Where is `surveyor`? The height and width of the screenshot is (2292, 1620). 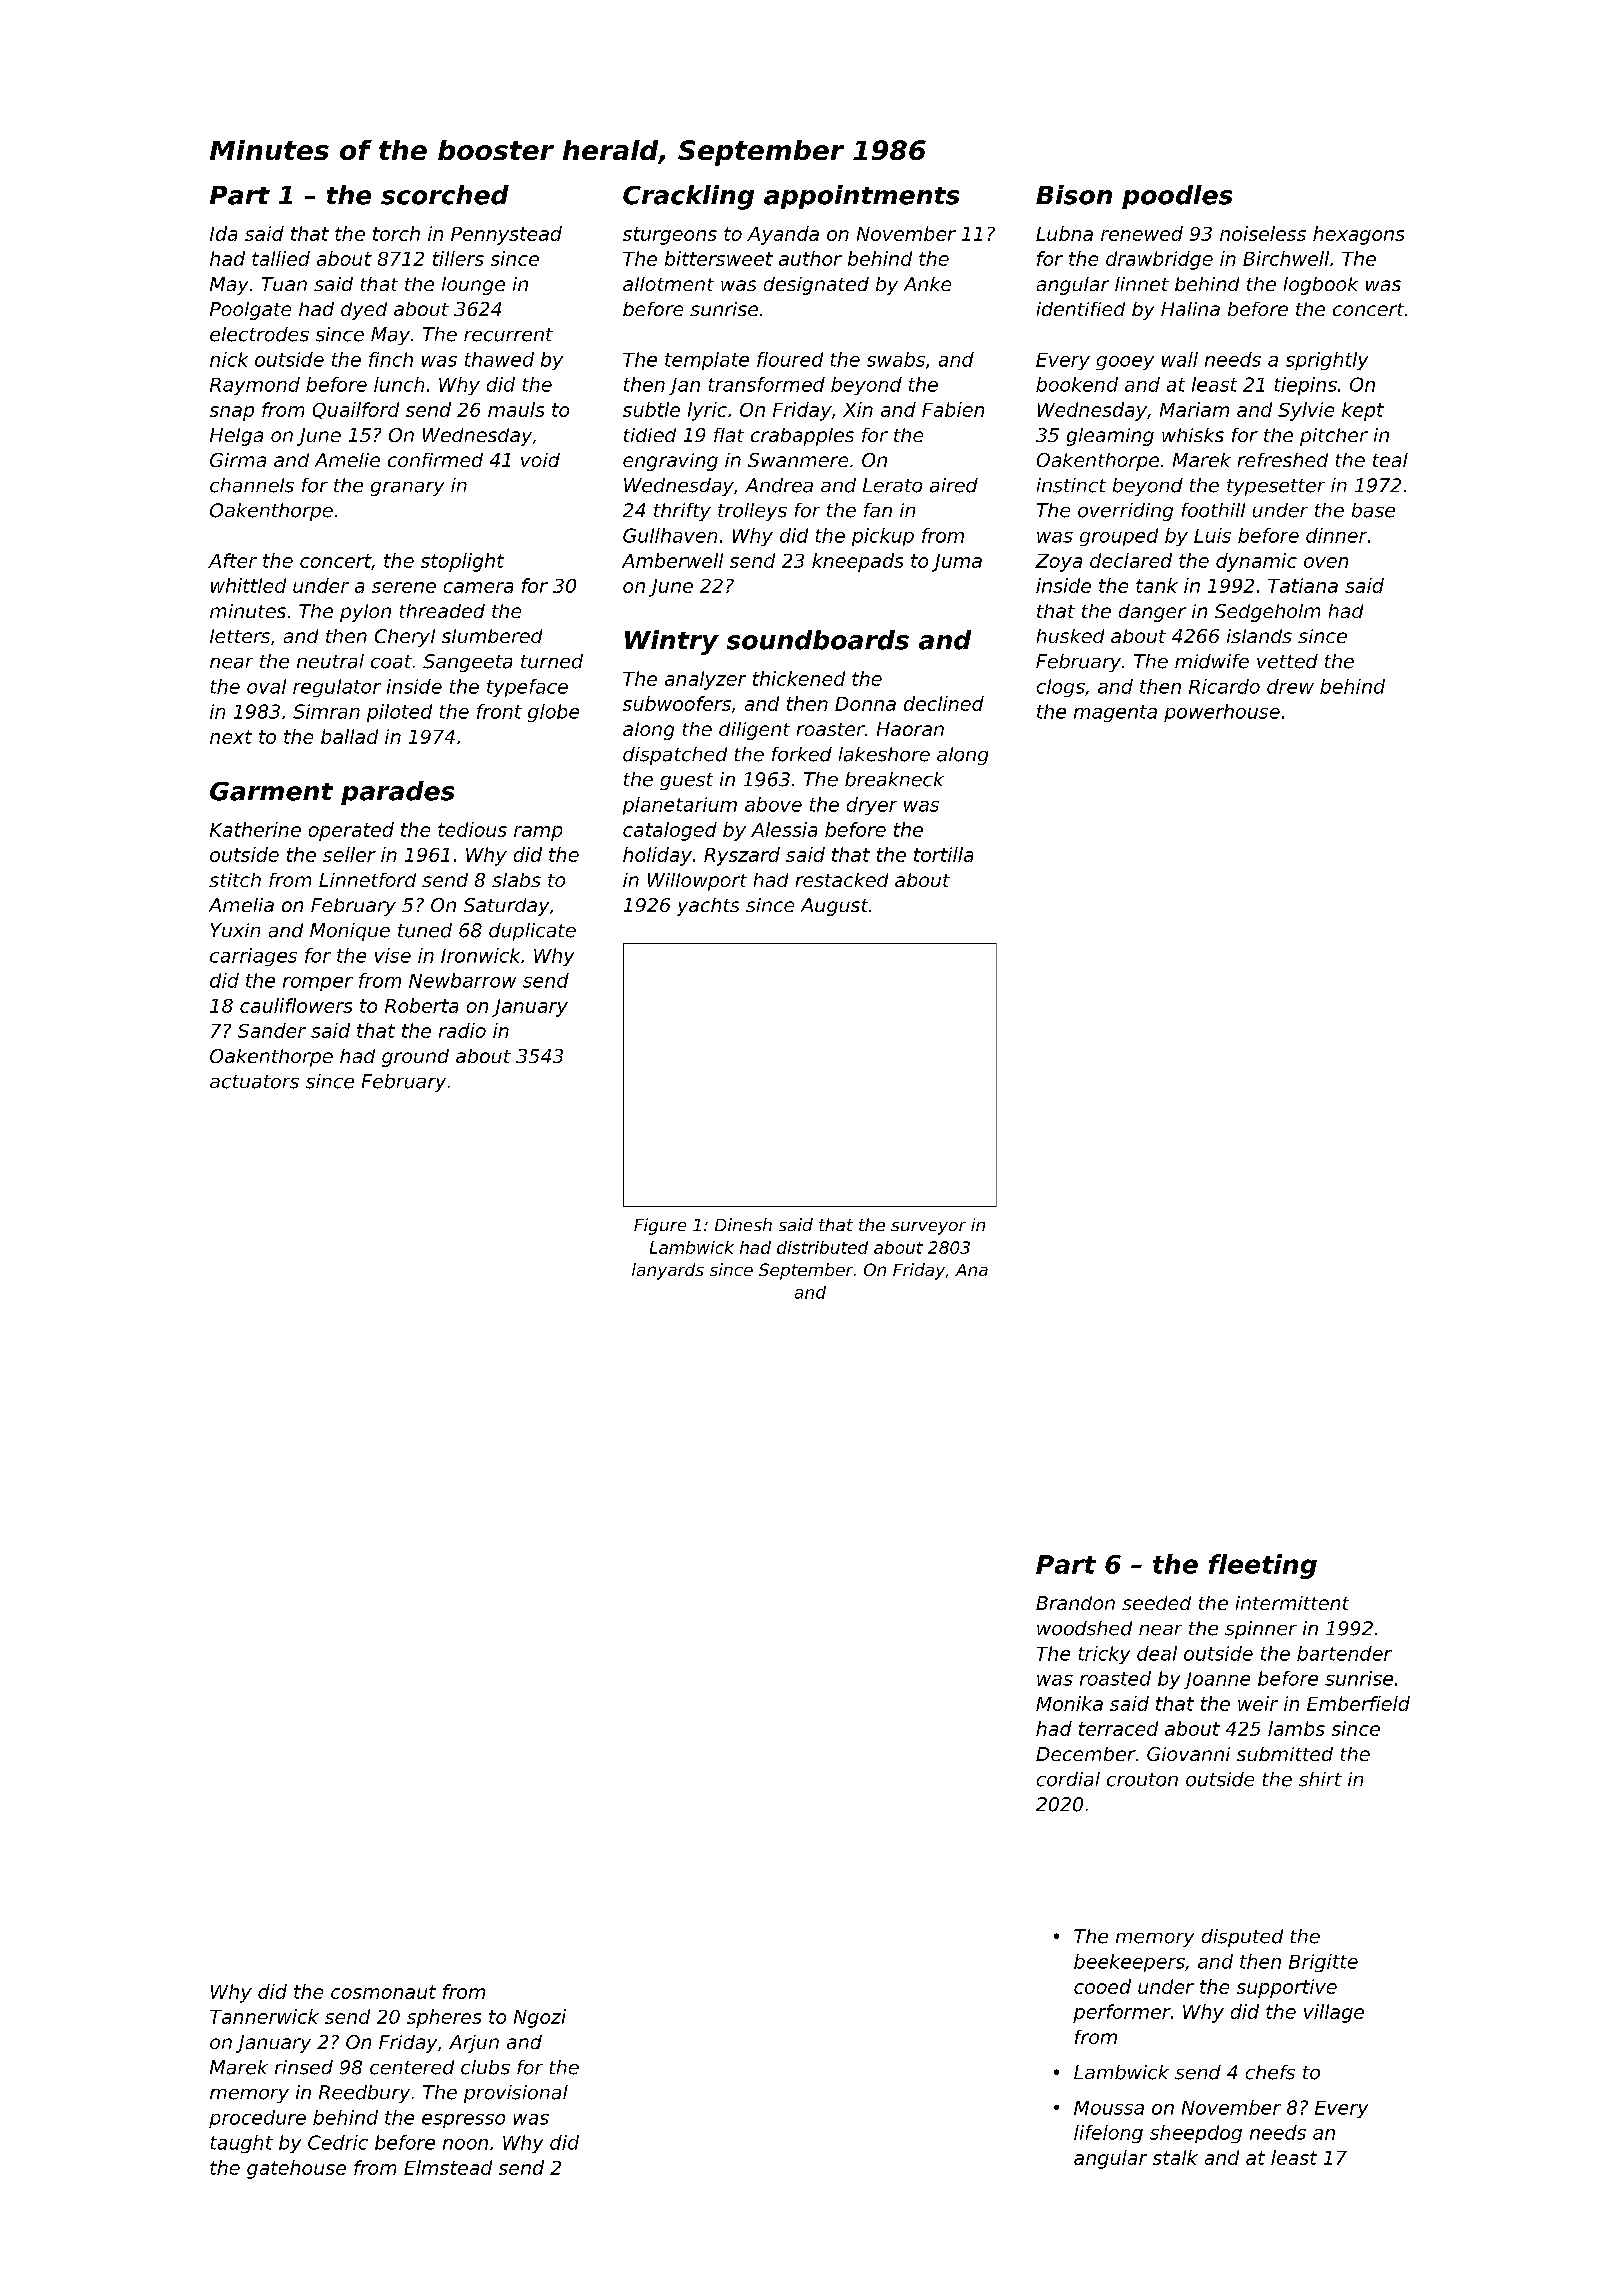 surveyor is located at coordinates (928, 1228).
